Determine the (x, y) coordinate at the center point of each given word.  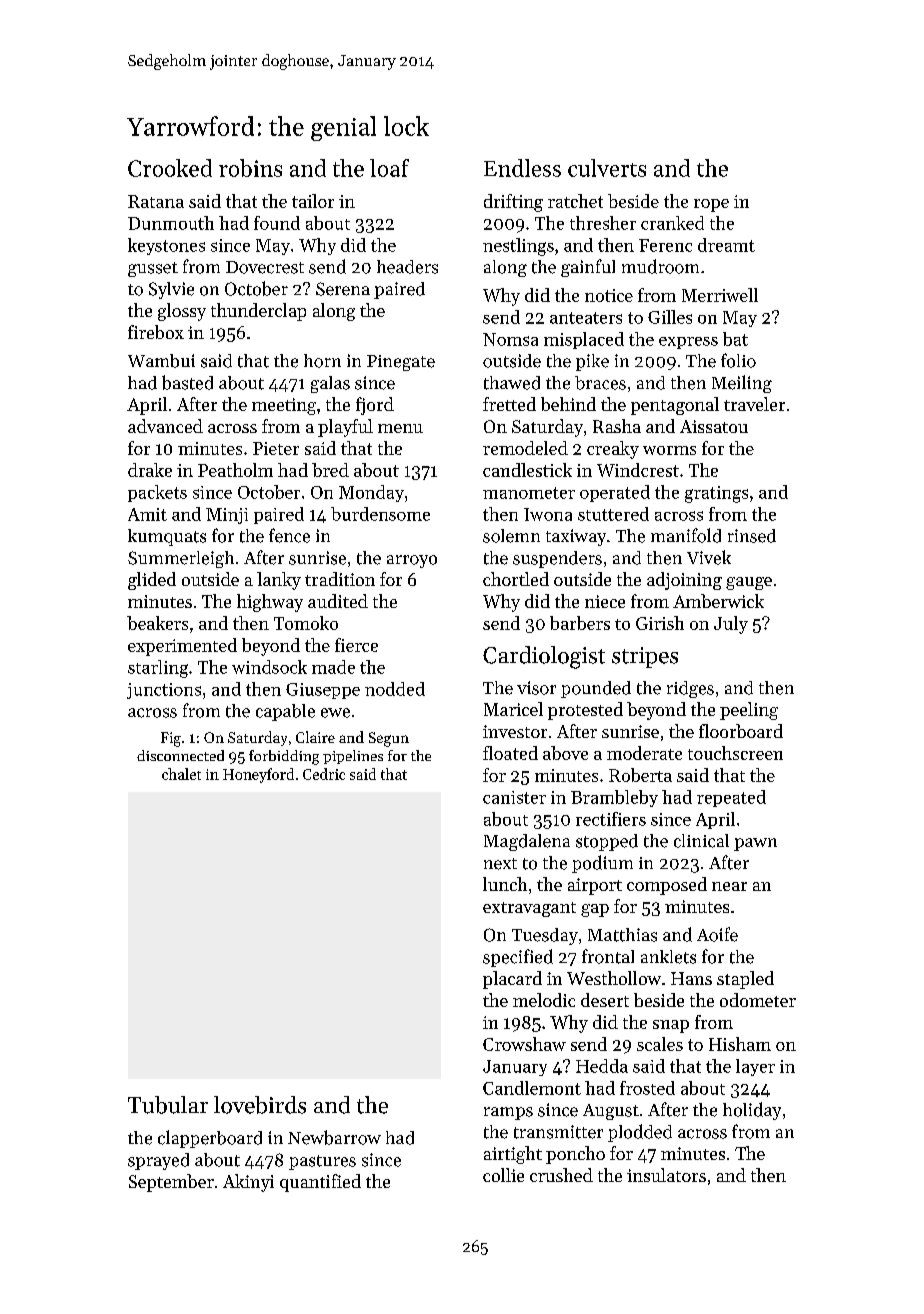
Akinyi (248, 1183)
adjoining (684, 581)
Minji (227, 516)
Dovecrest (265, 267)
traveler (754, 404)
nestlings (518, 247)
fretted (509, 404)
